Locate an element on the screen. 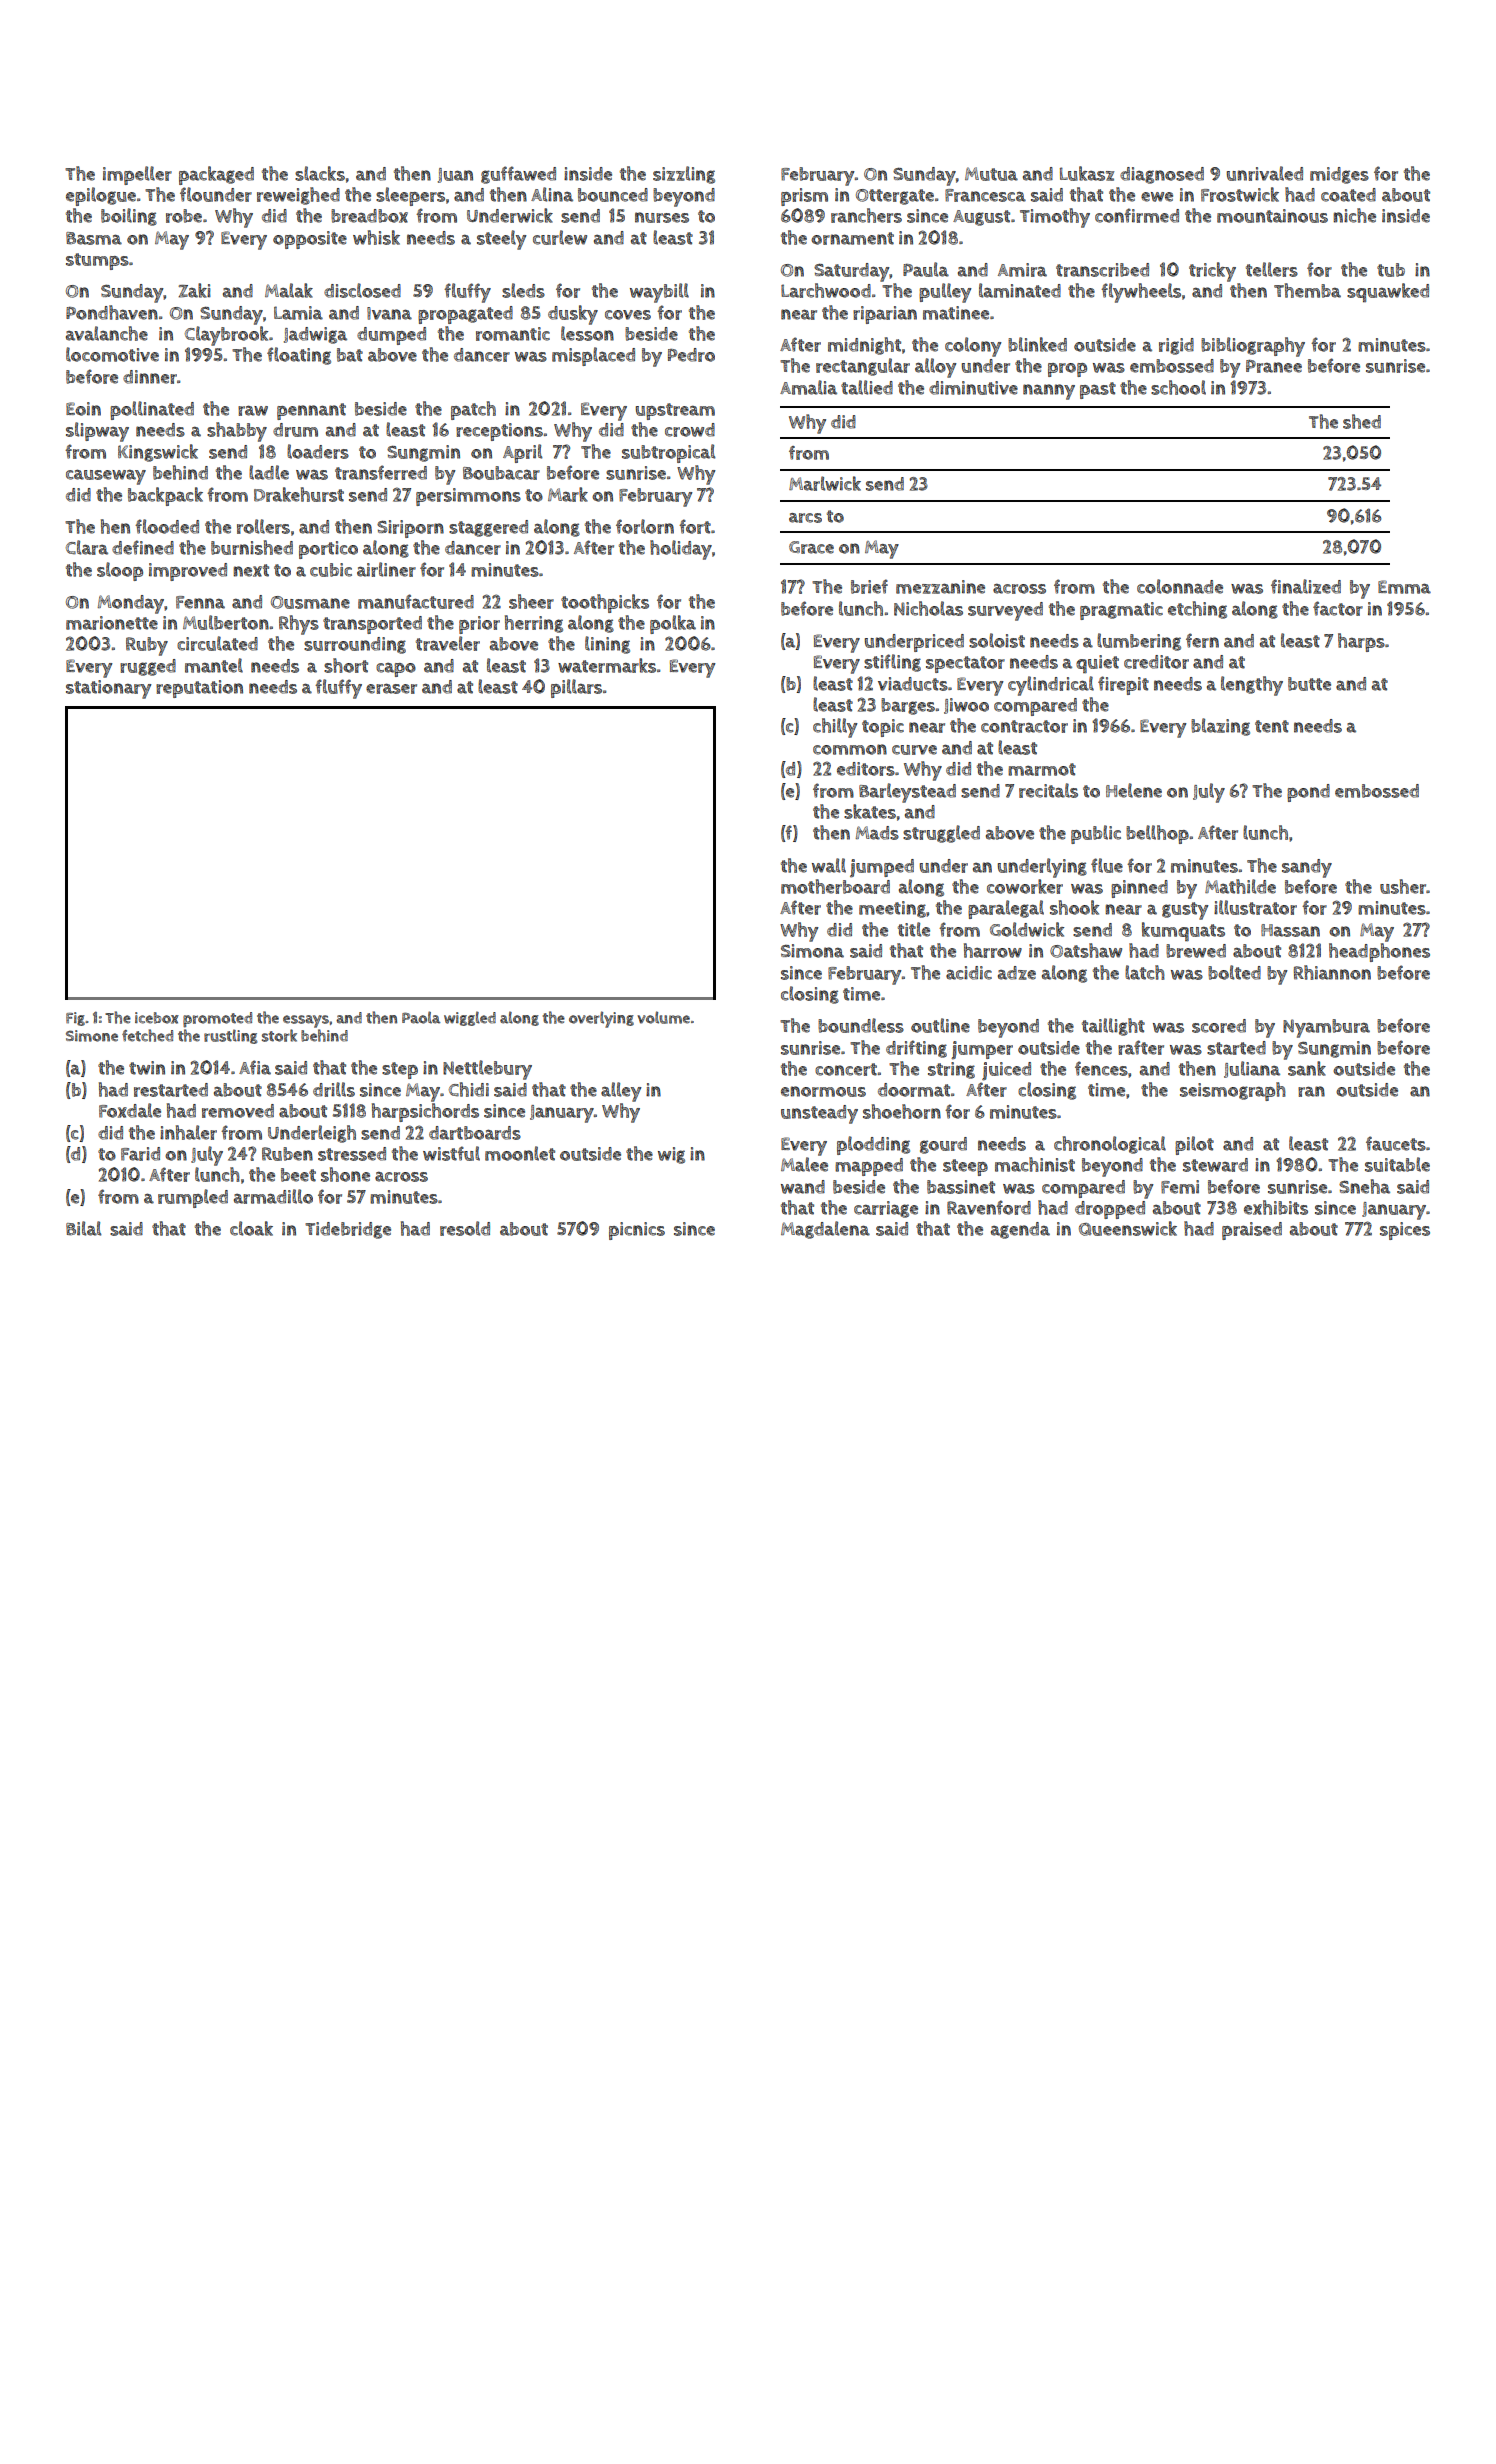 The image size is (1496, 2464). midges is located at coordinates (1339, 175).
